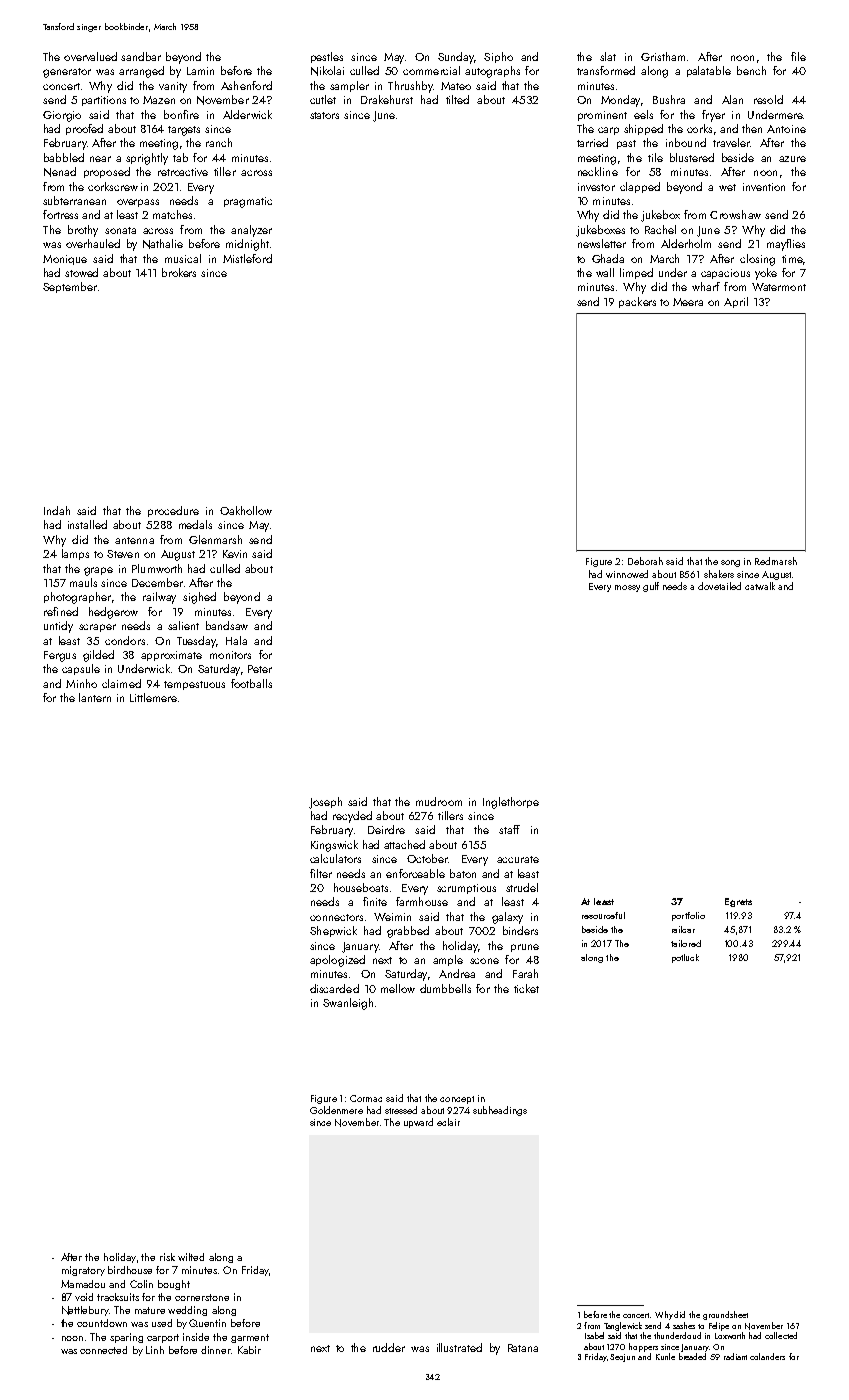  I want to click on retroactive, so click(183, 172).
